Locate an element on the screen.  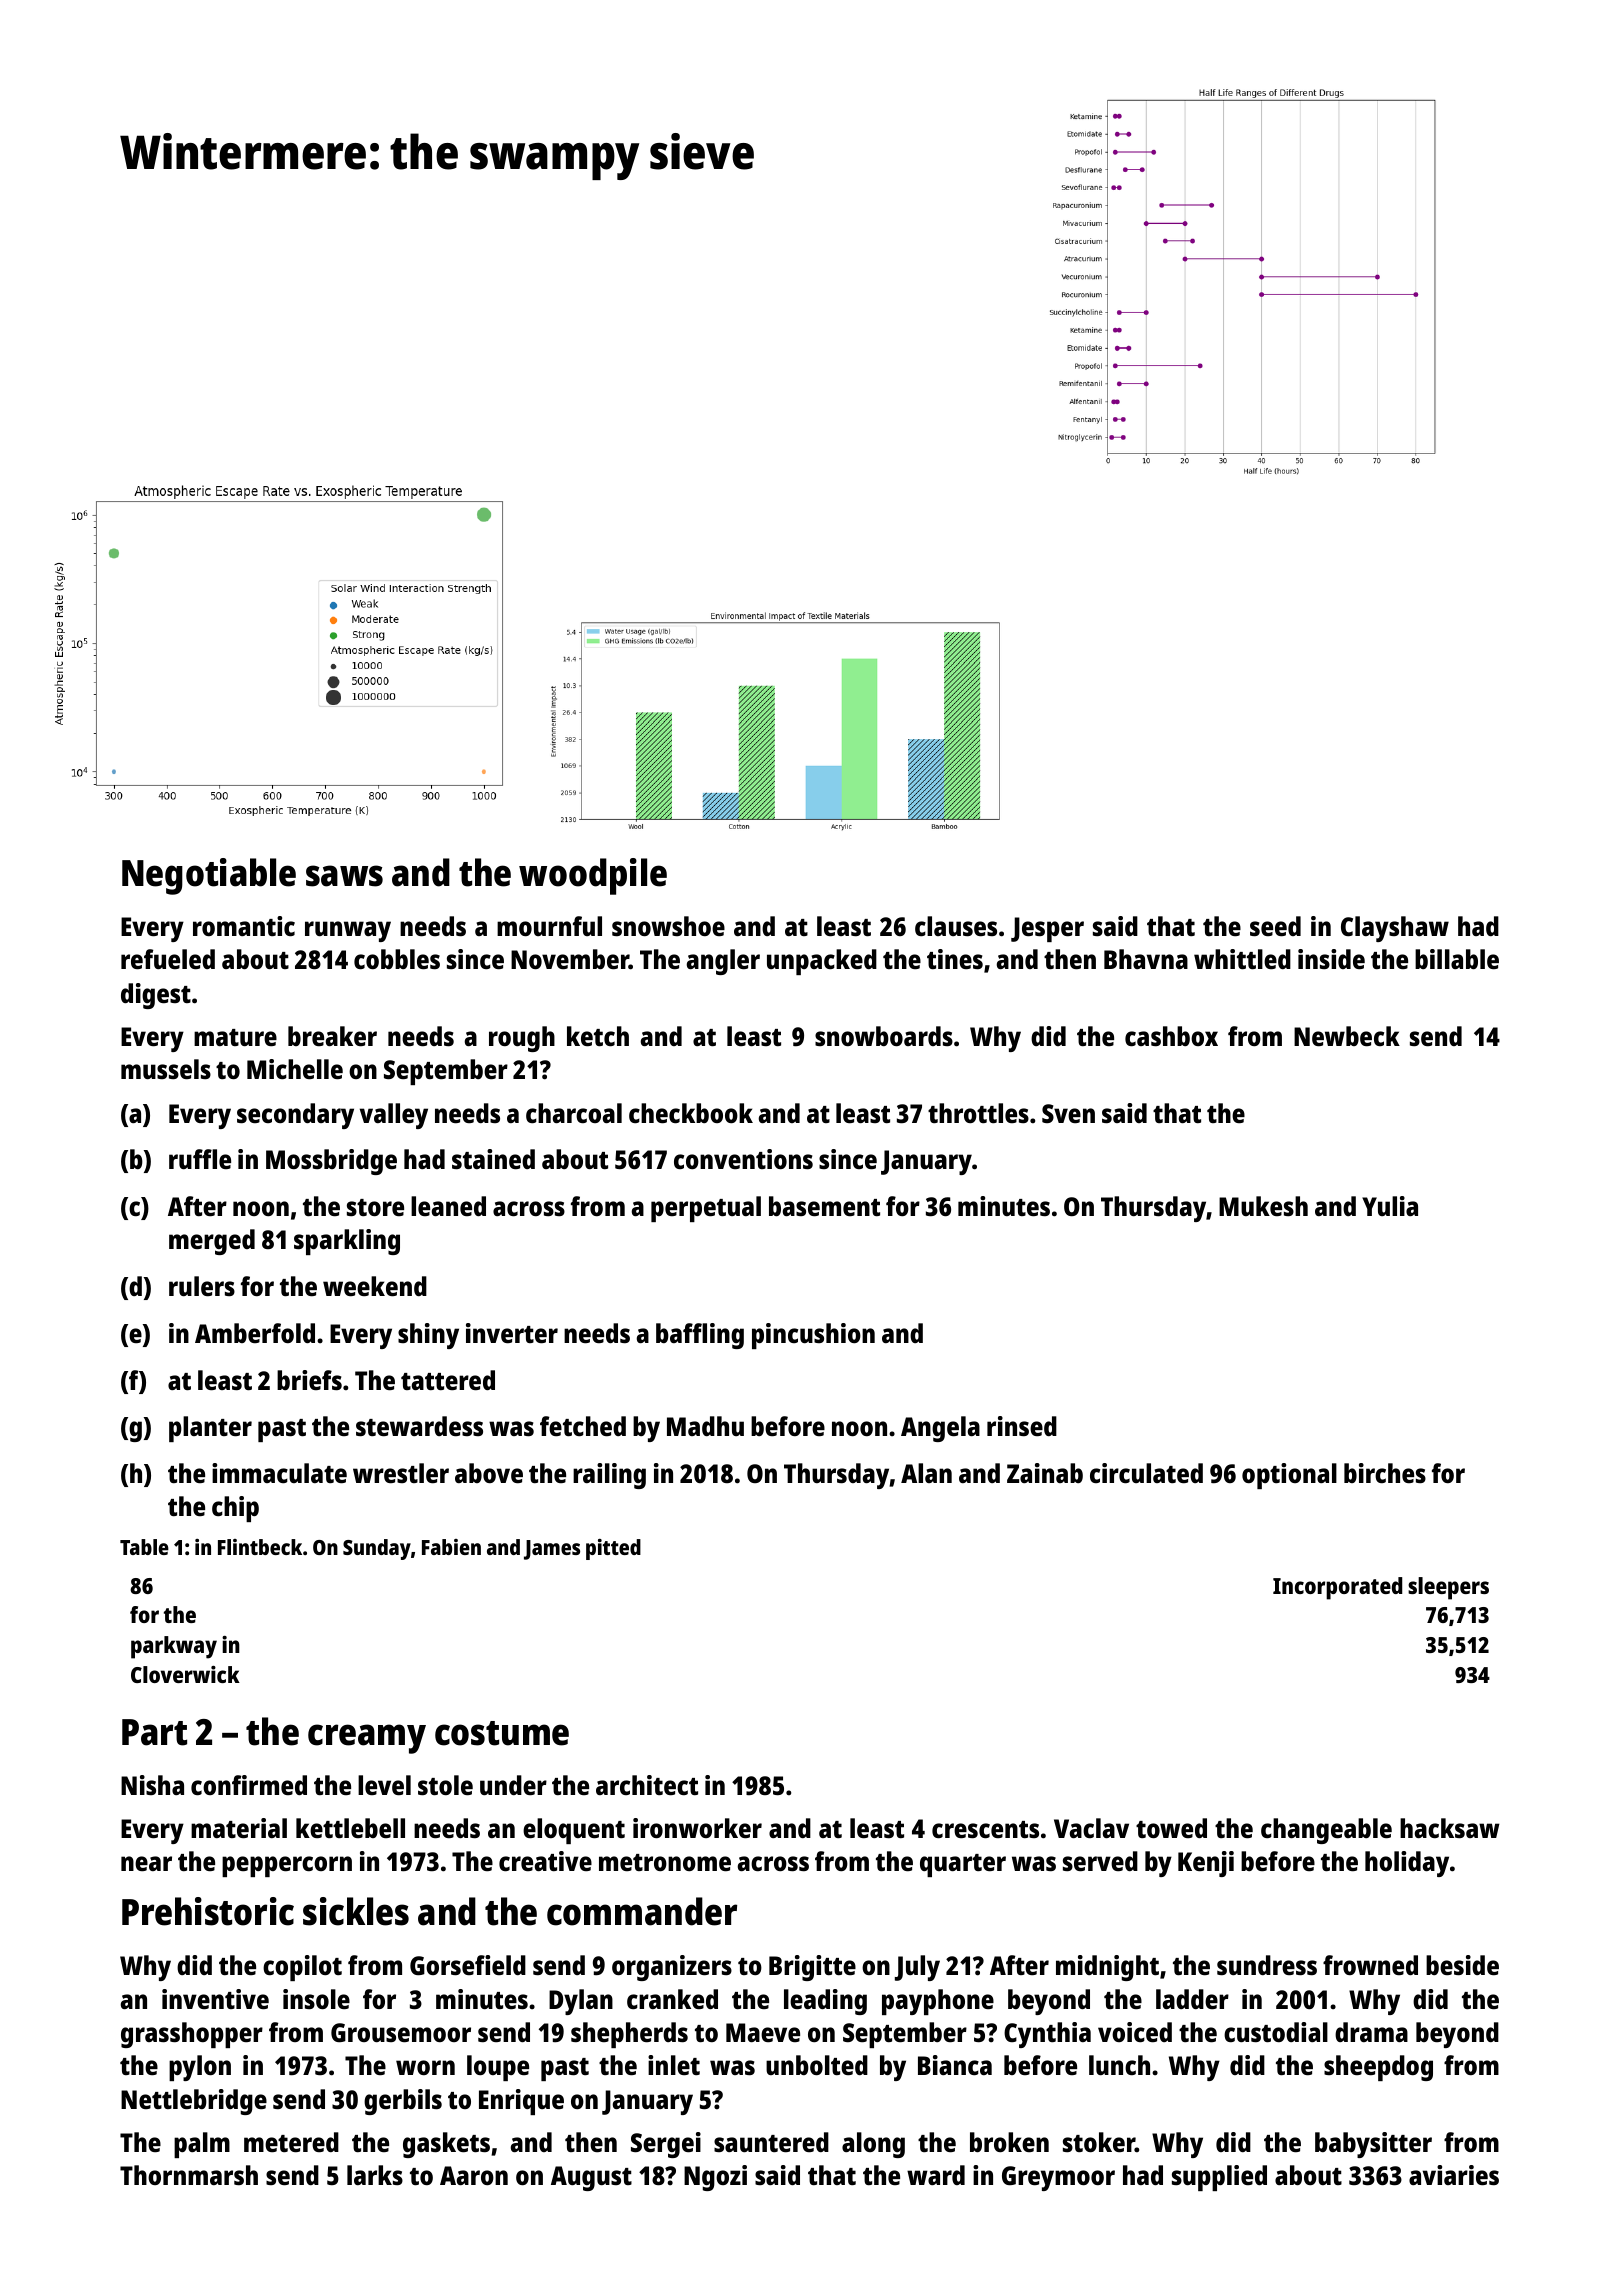
beside is located at coordinates (1462, 1965).
